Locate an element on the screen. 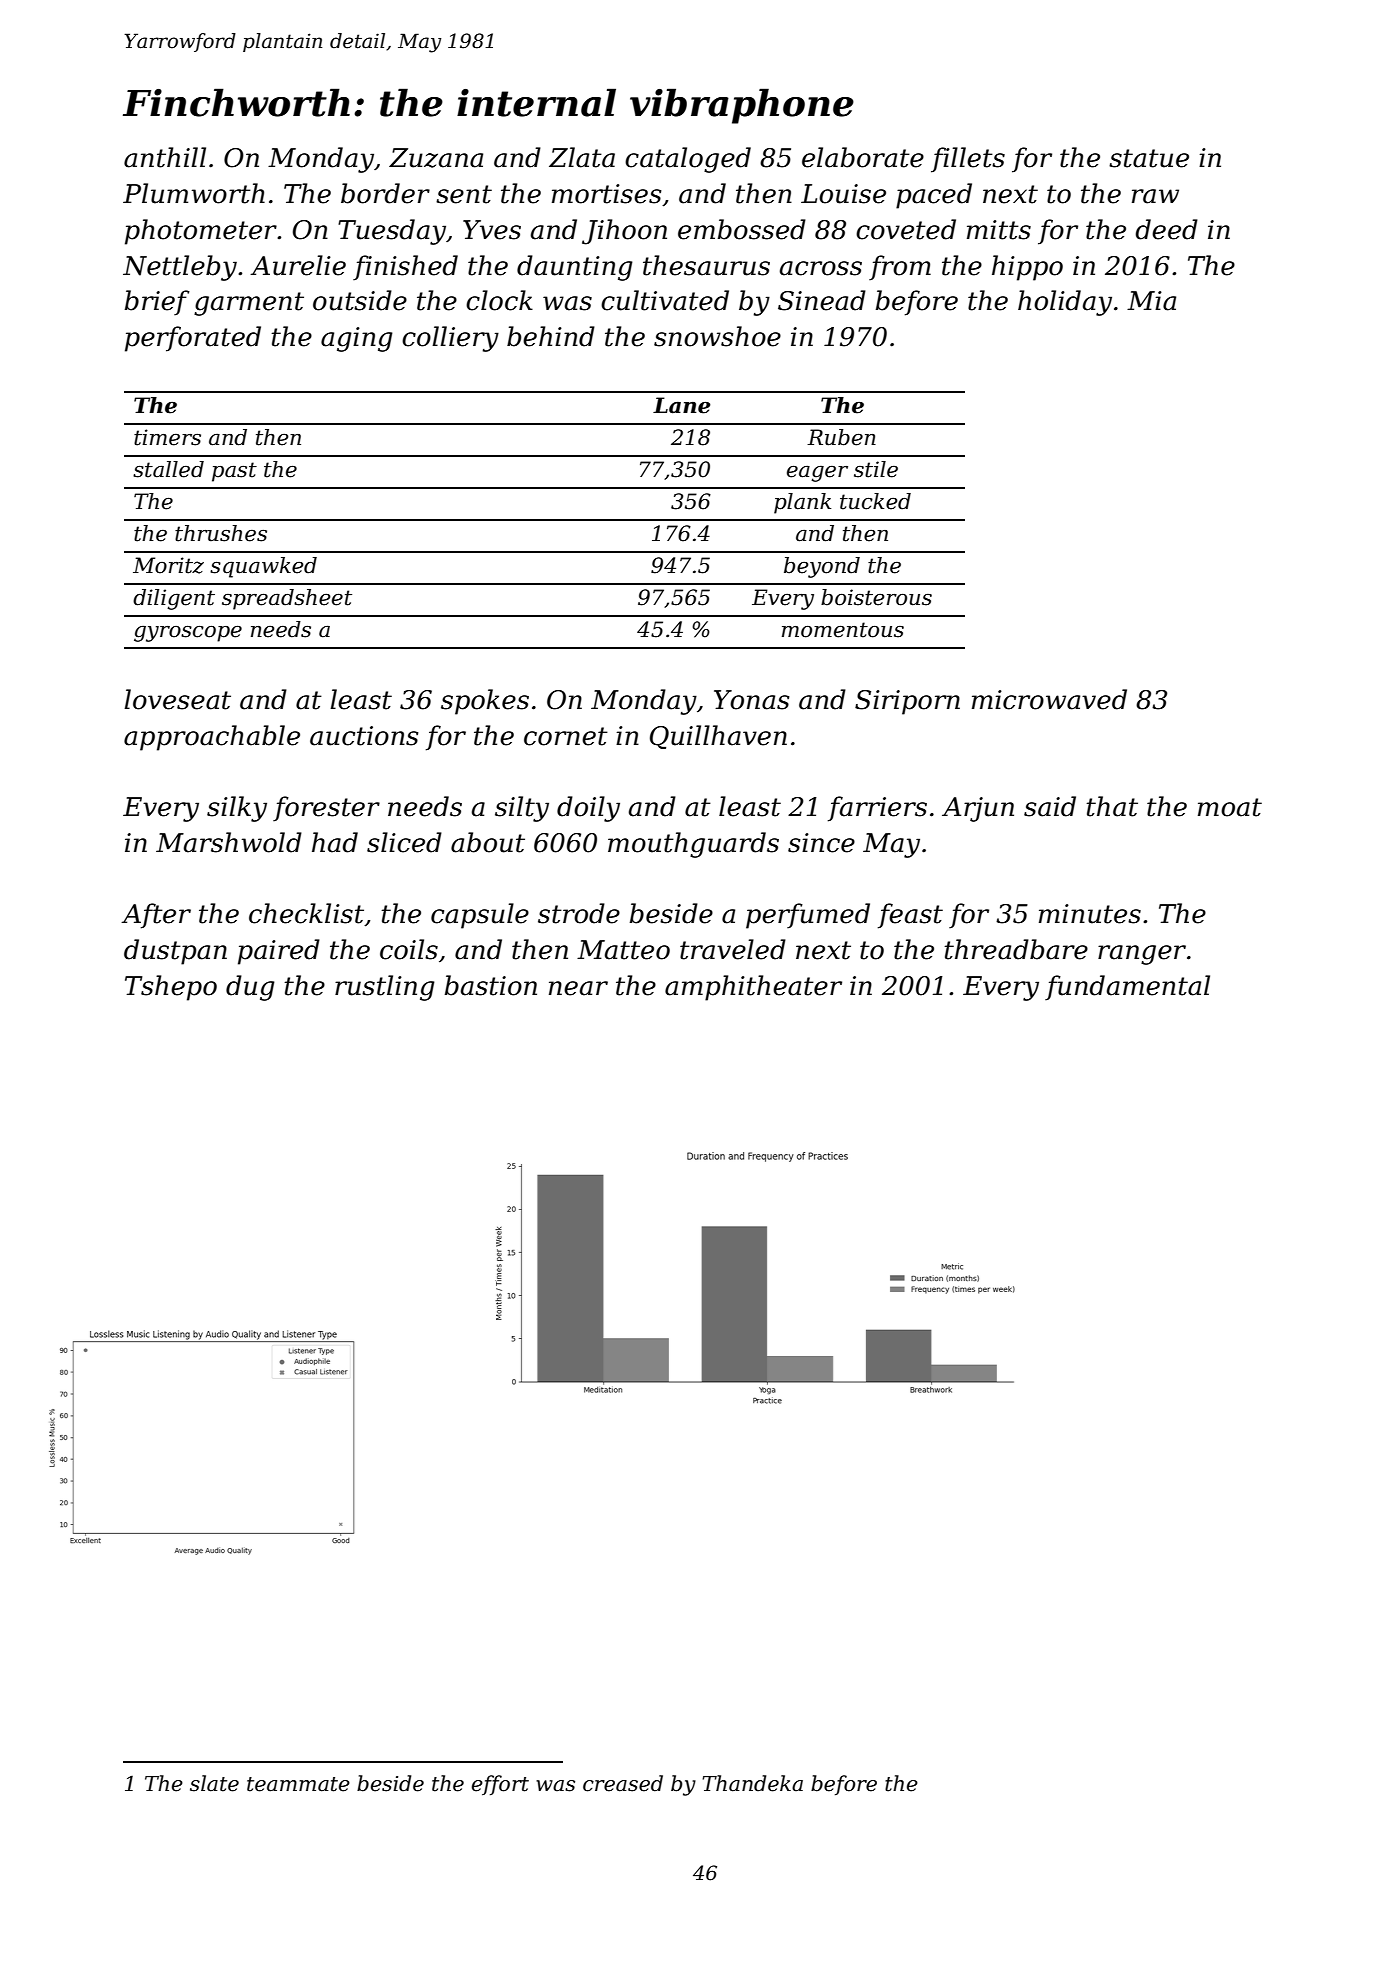  effort is located at coordinates (500, 1785).
